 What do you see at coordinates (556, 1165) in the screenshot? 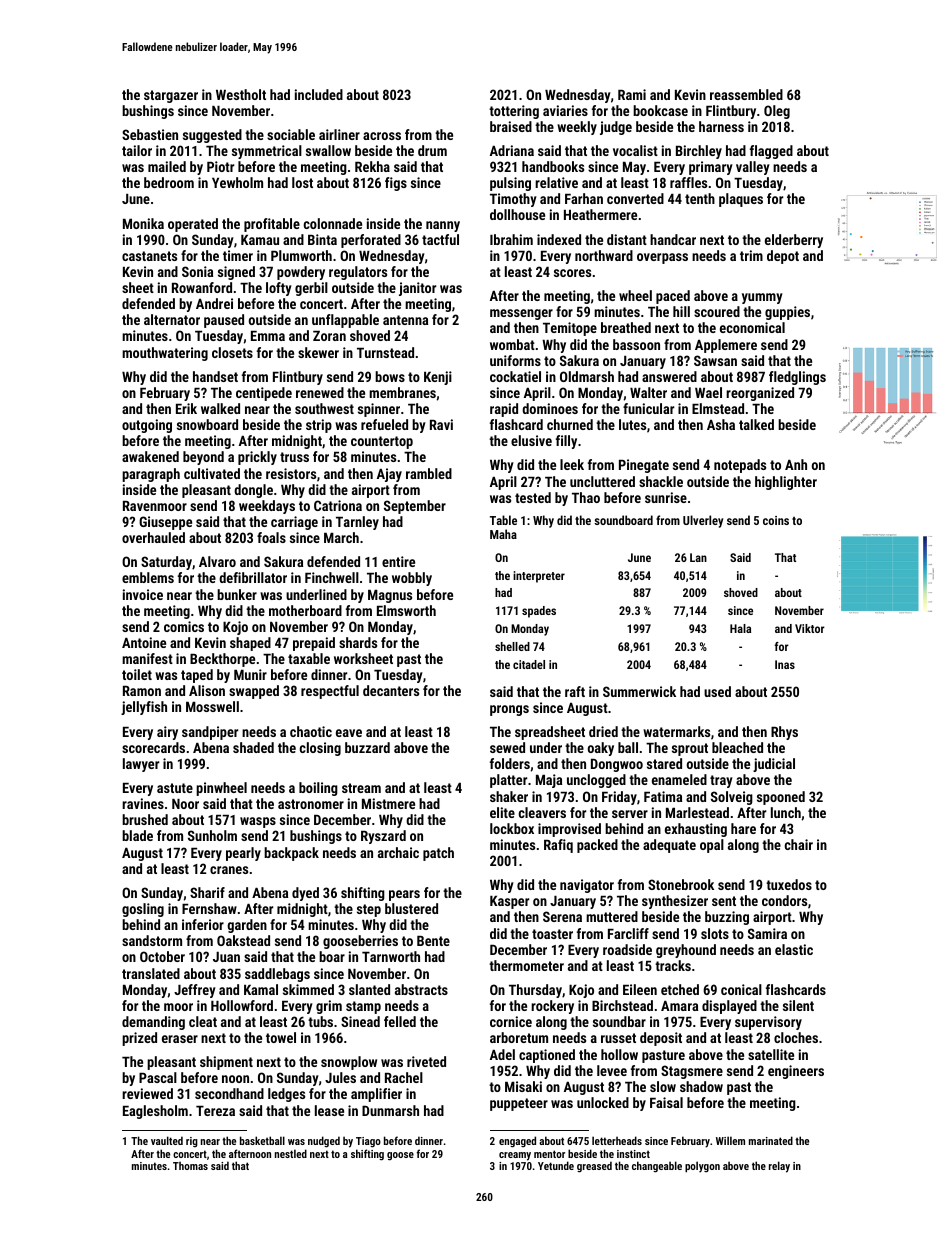
I see `Yetunde` at bounding box center [556, 1165].
